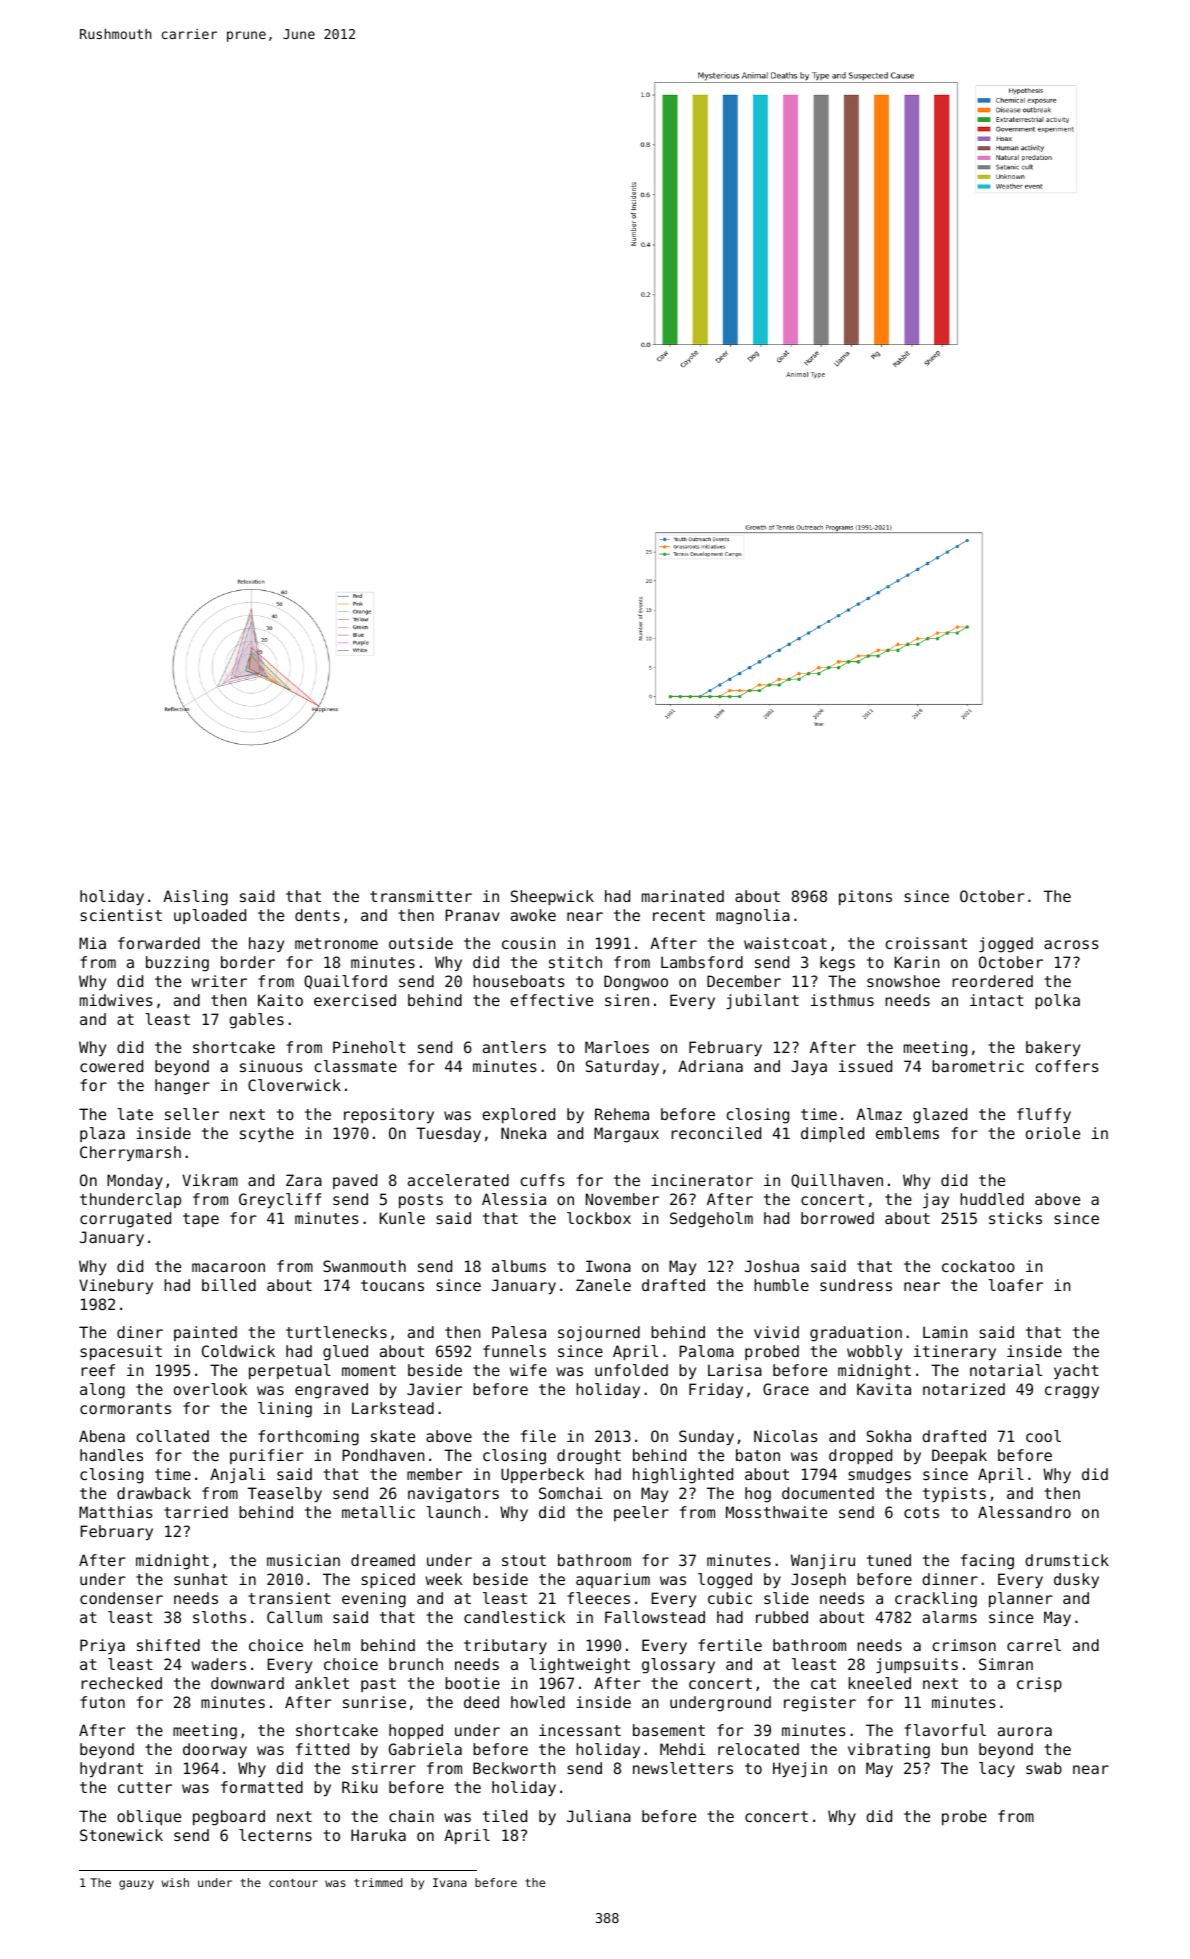 This screenshot has height=1959, width=1190. I want to click on transmitter, so click(421, 896).
